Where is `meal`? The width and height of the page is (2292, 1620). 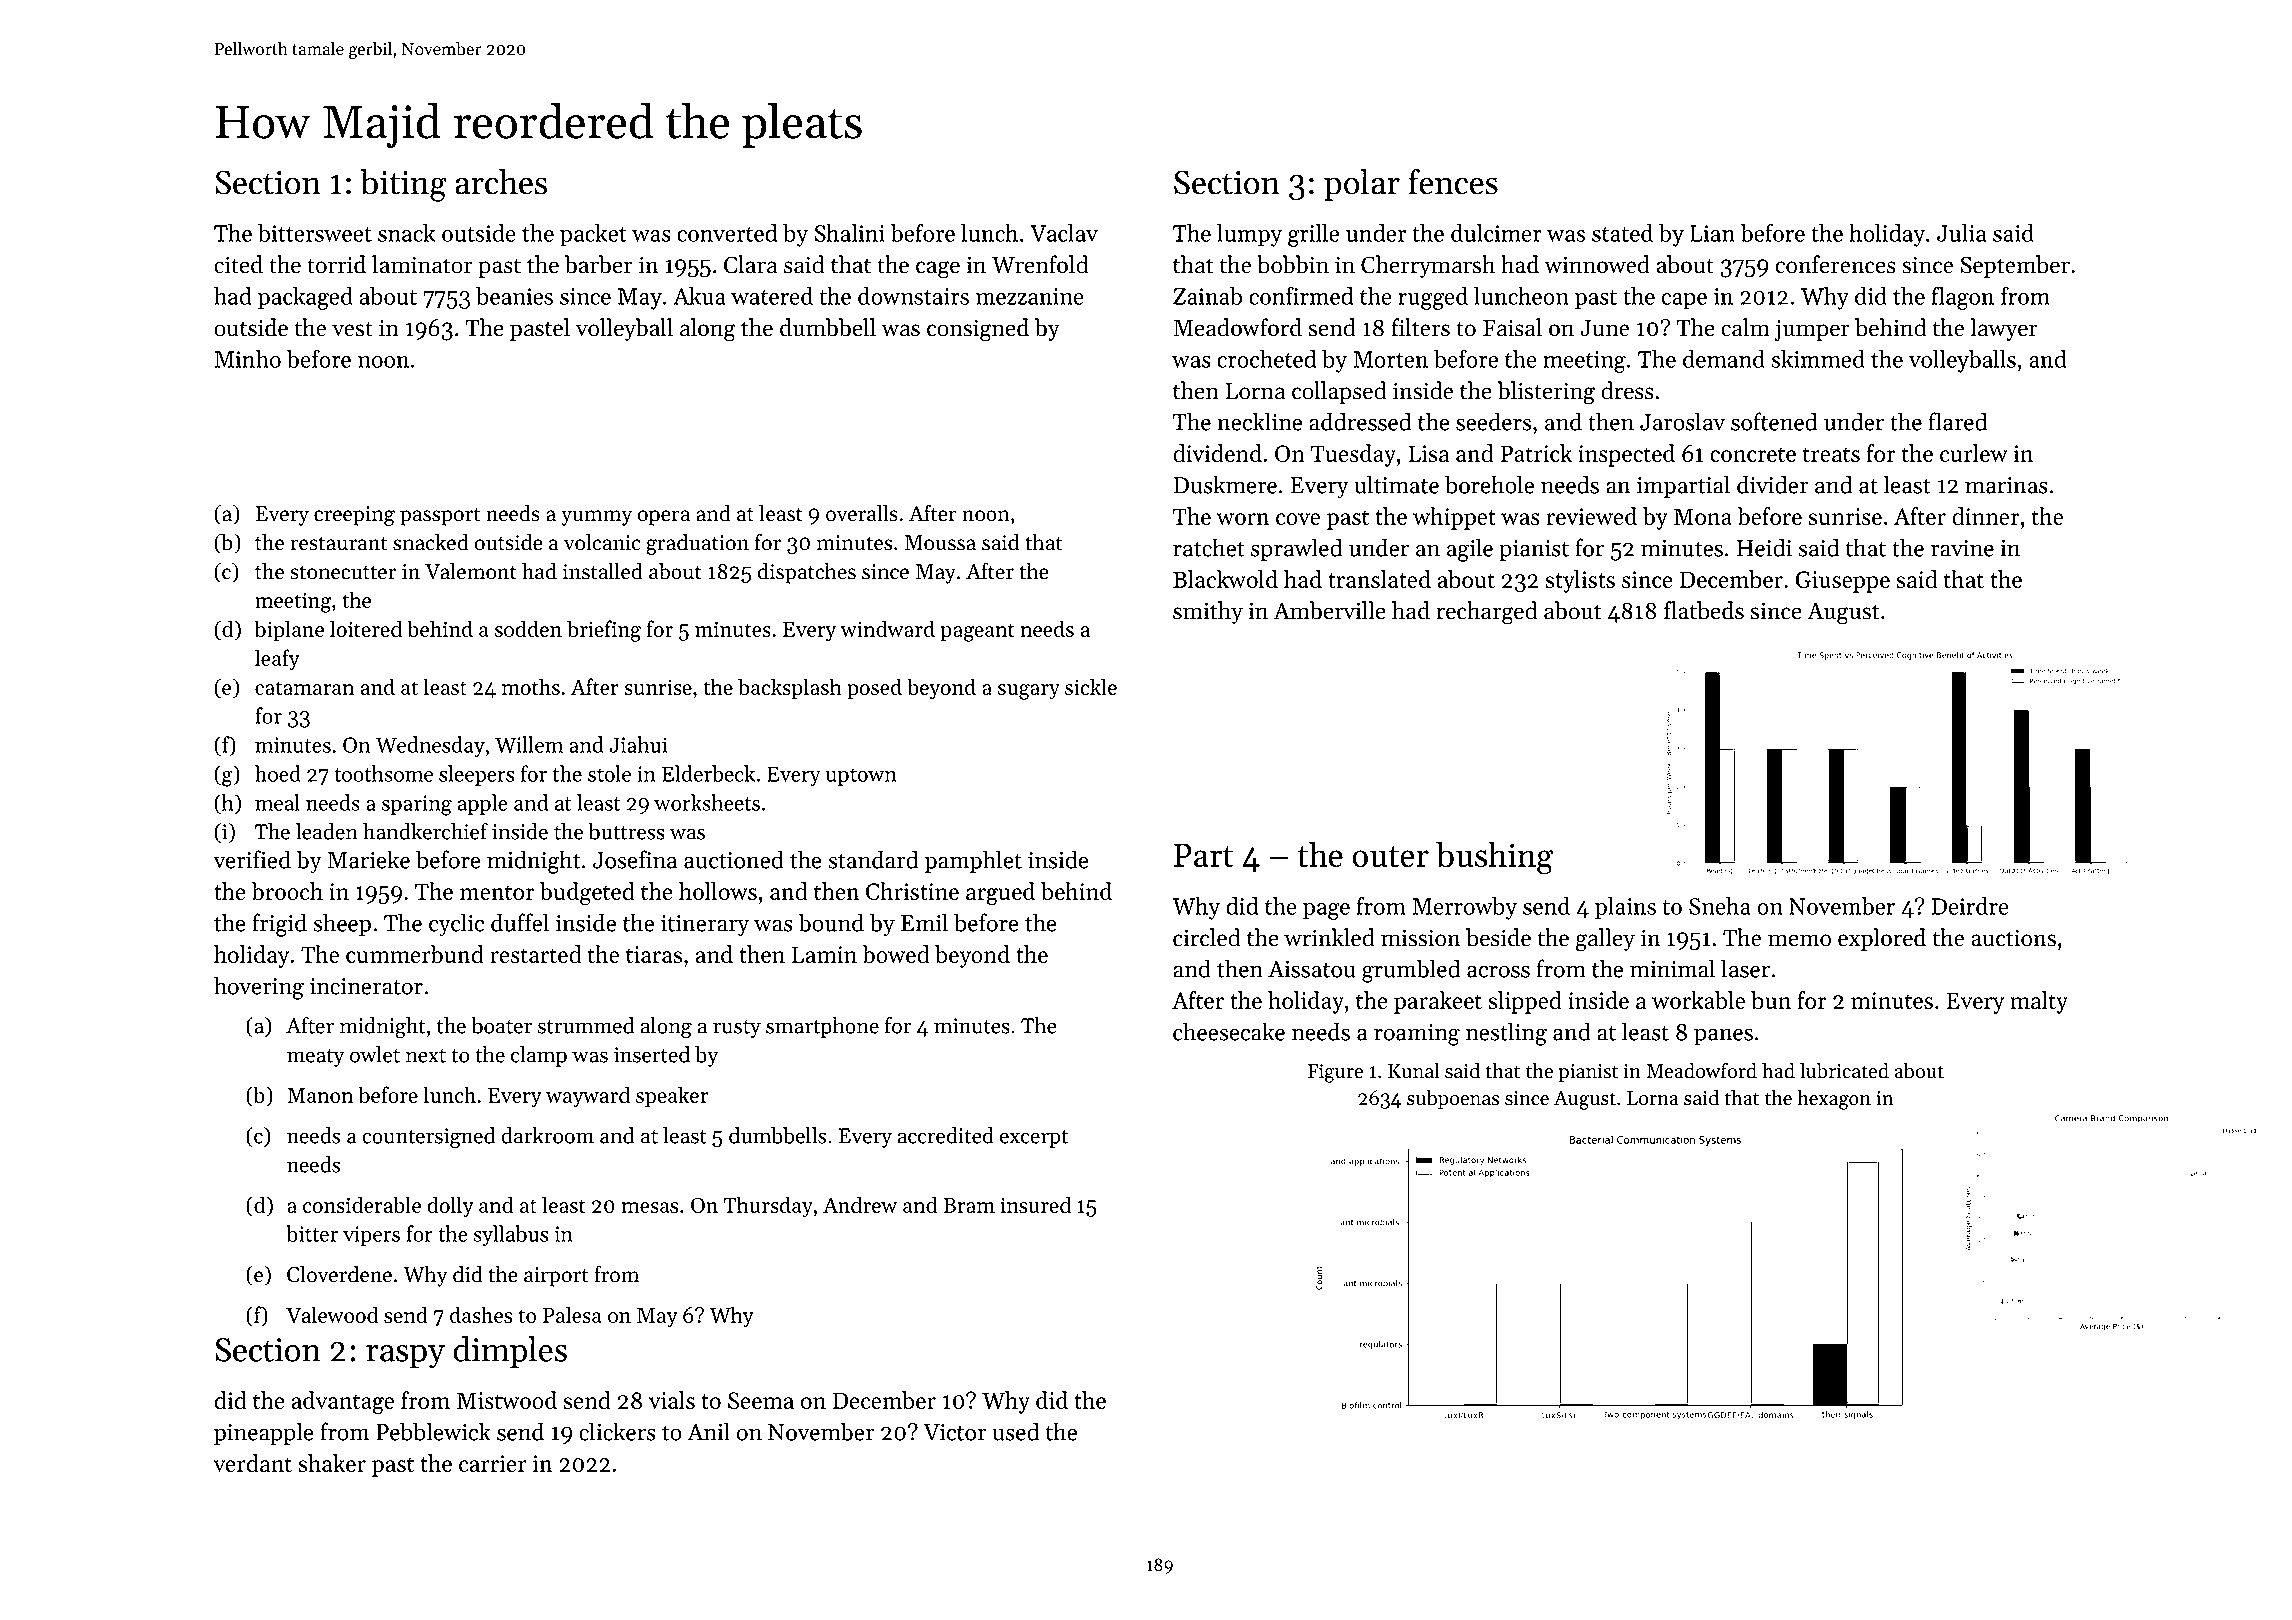 meal is located at coordinates (277, 802).
